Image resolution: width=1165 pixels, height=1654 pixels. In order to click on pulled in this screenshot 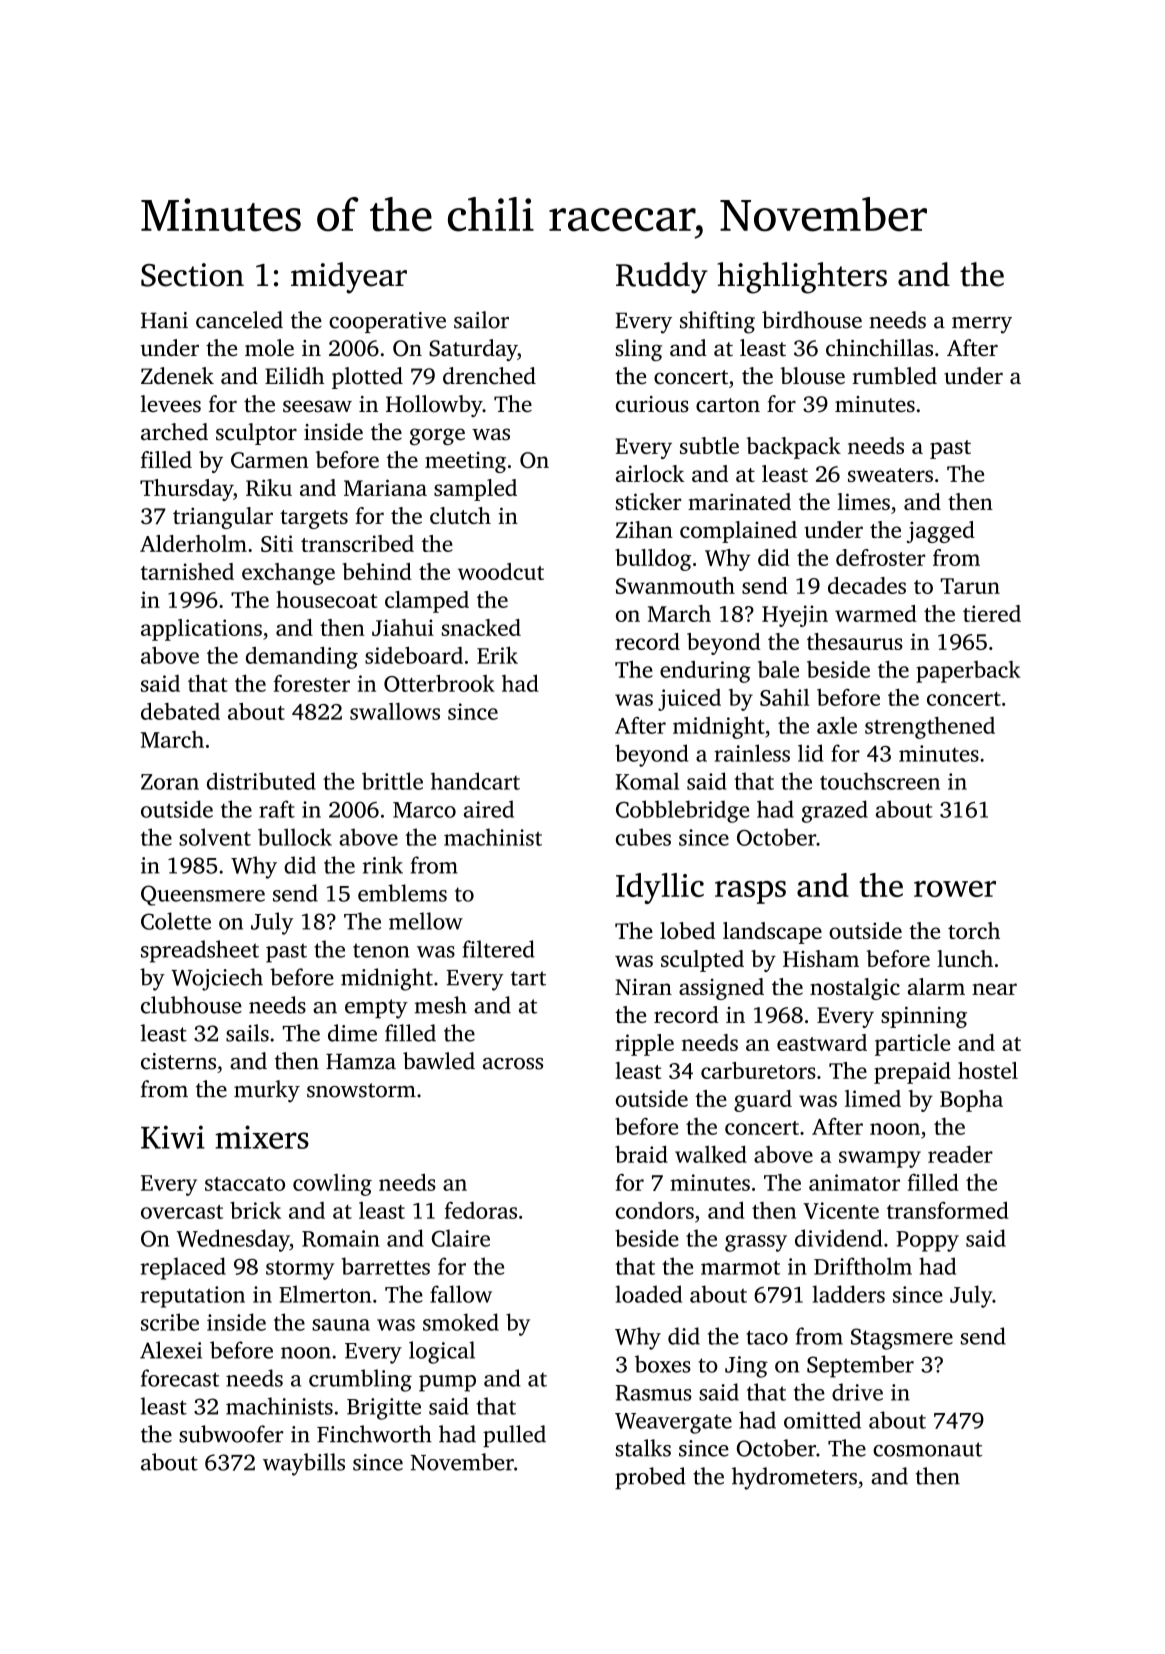, I will do `click(514, 1436)`.
